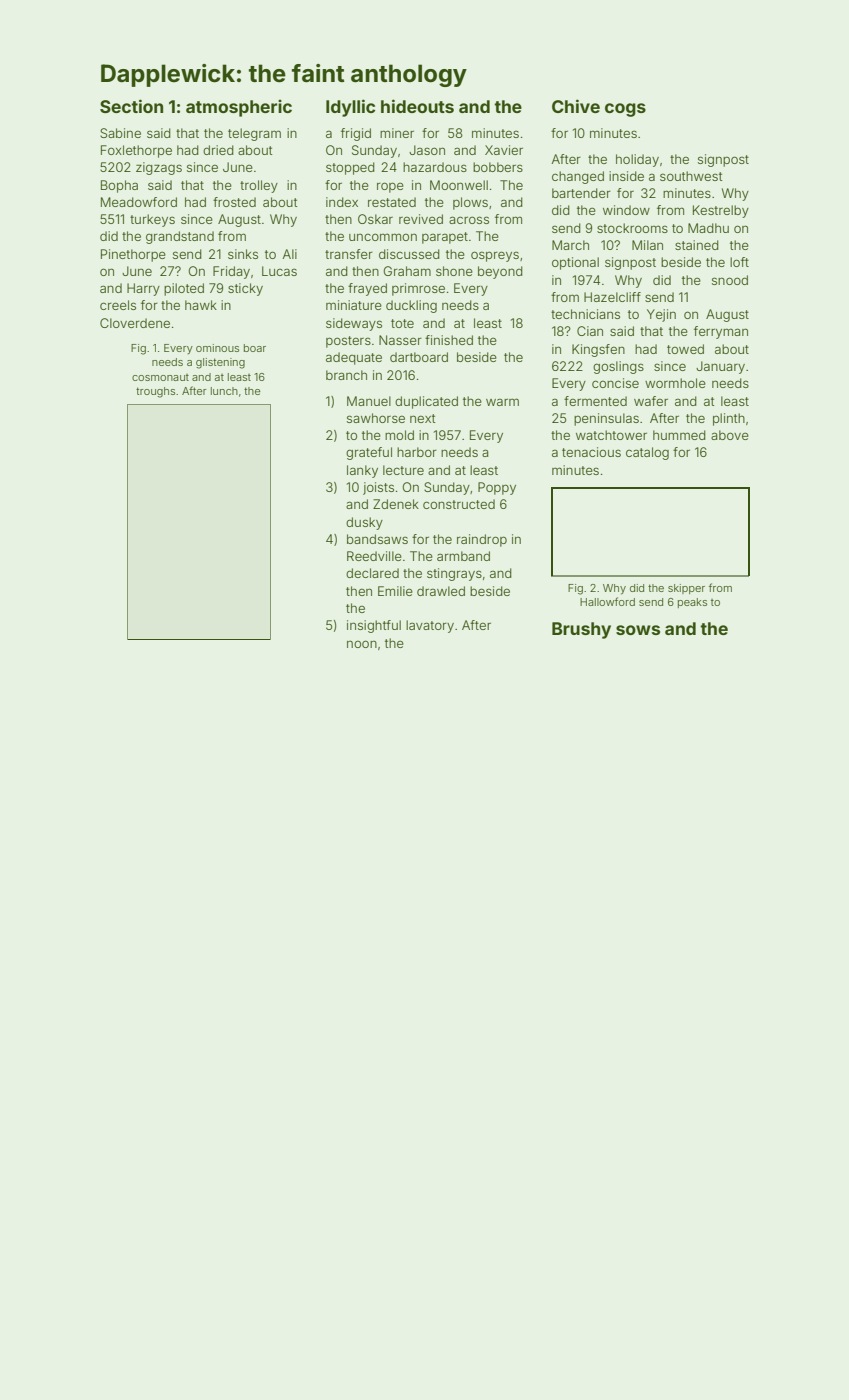  I want to click on cogs, so click(625, 110).
